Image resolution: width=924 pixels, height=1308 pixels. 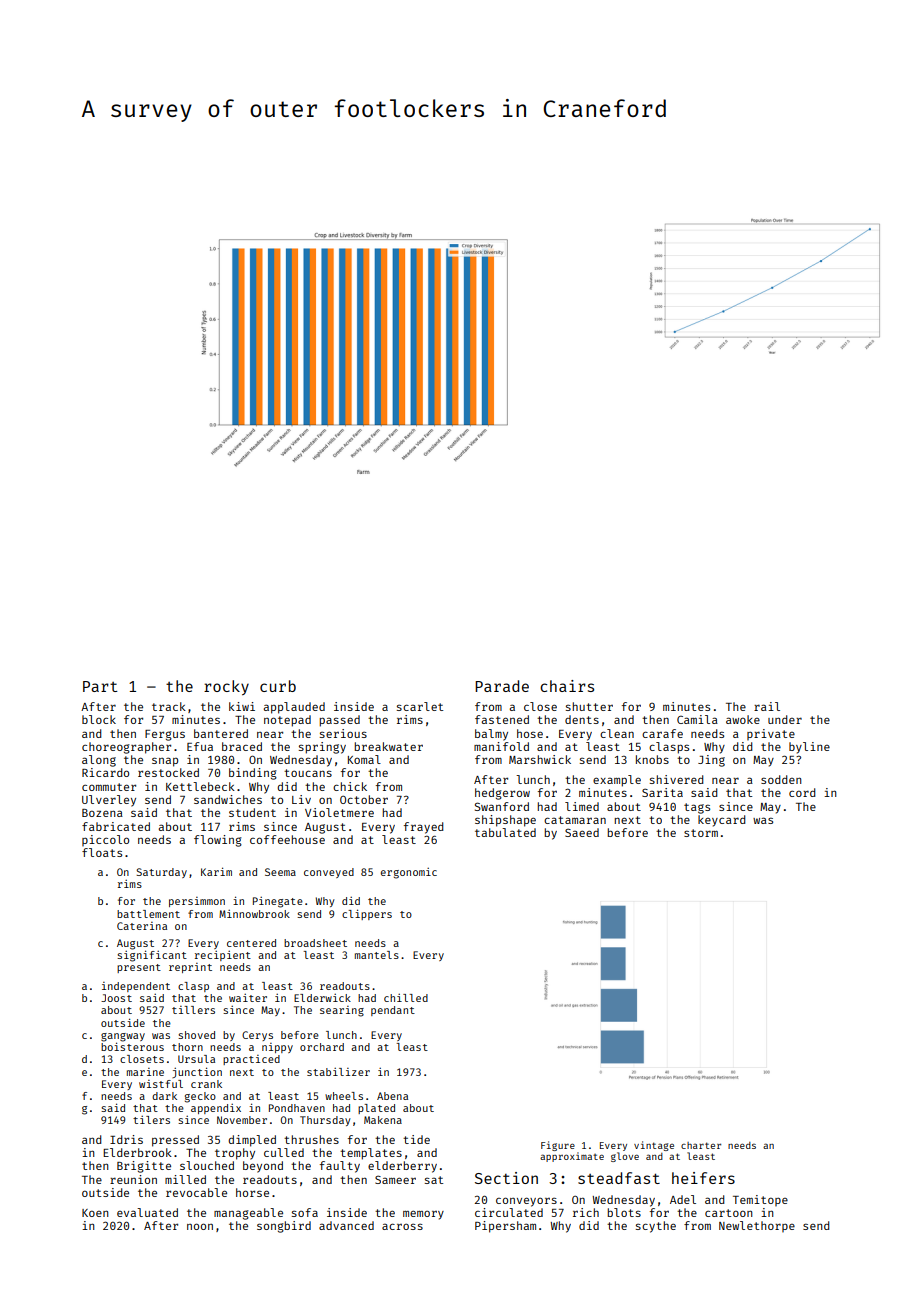 What do you see at coordinates (654, 1146) in the page?
I see `vintage` at bounding box center [654, 1146].
